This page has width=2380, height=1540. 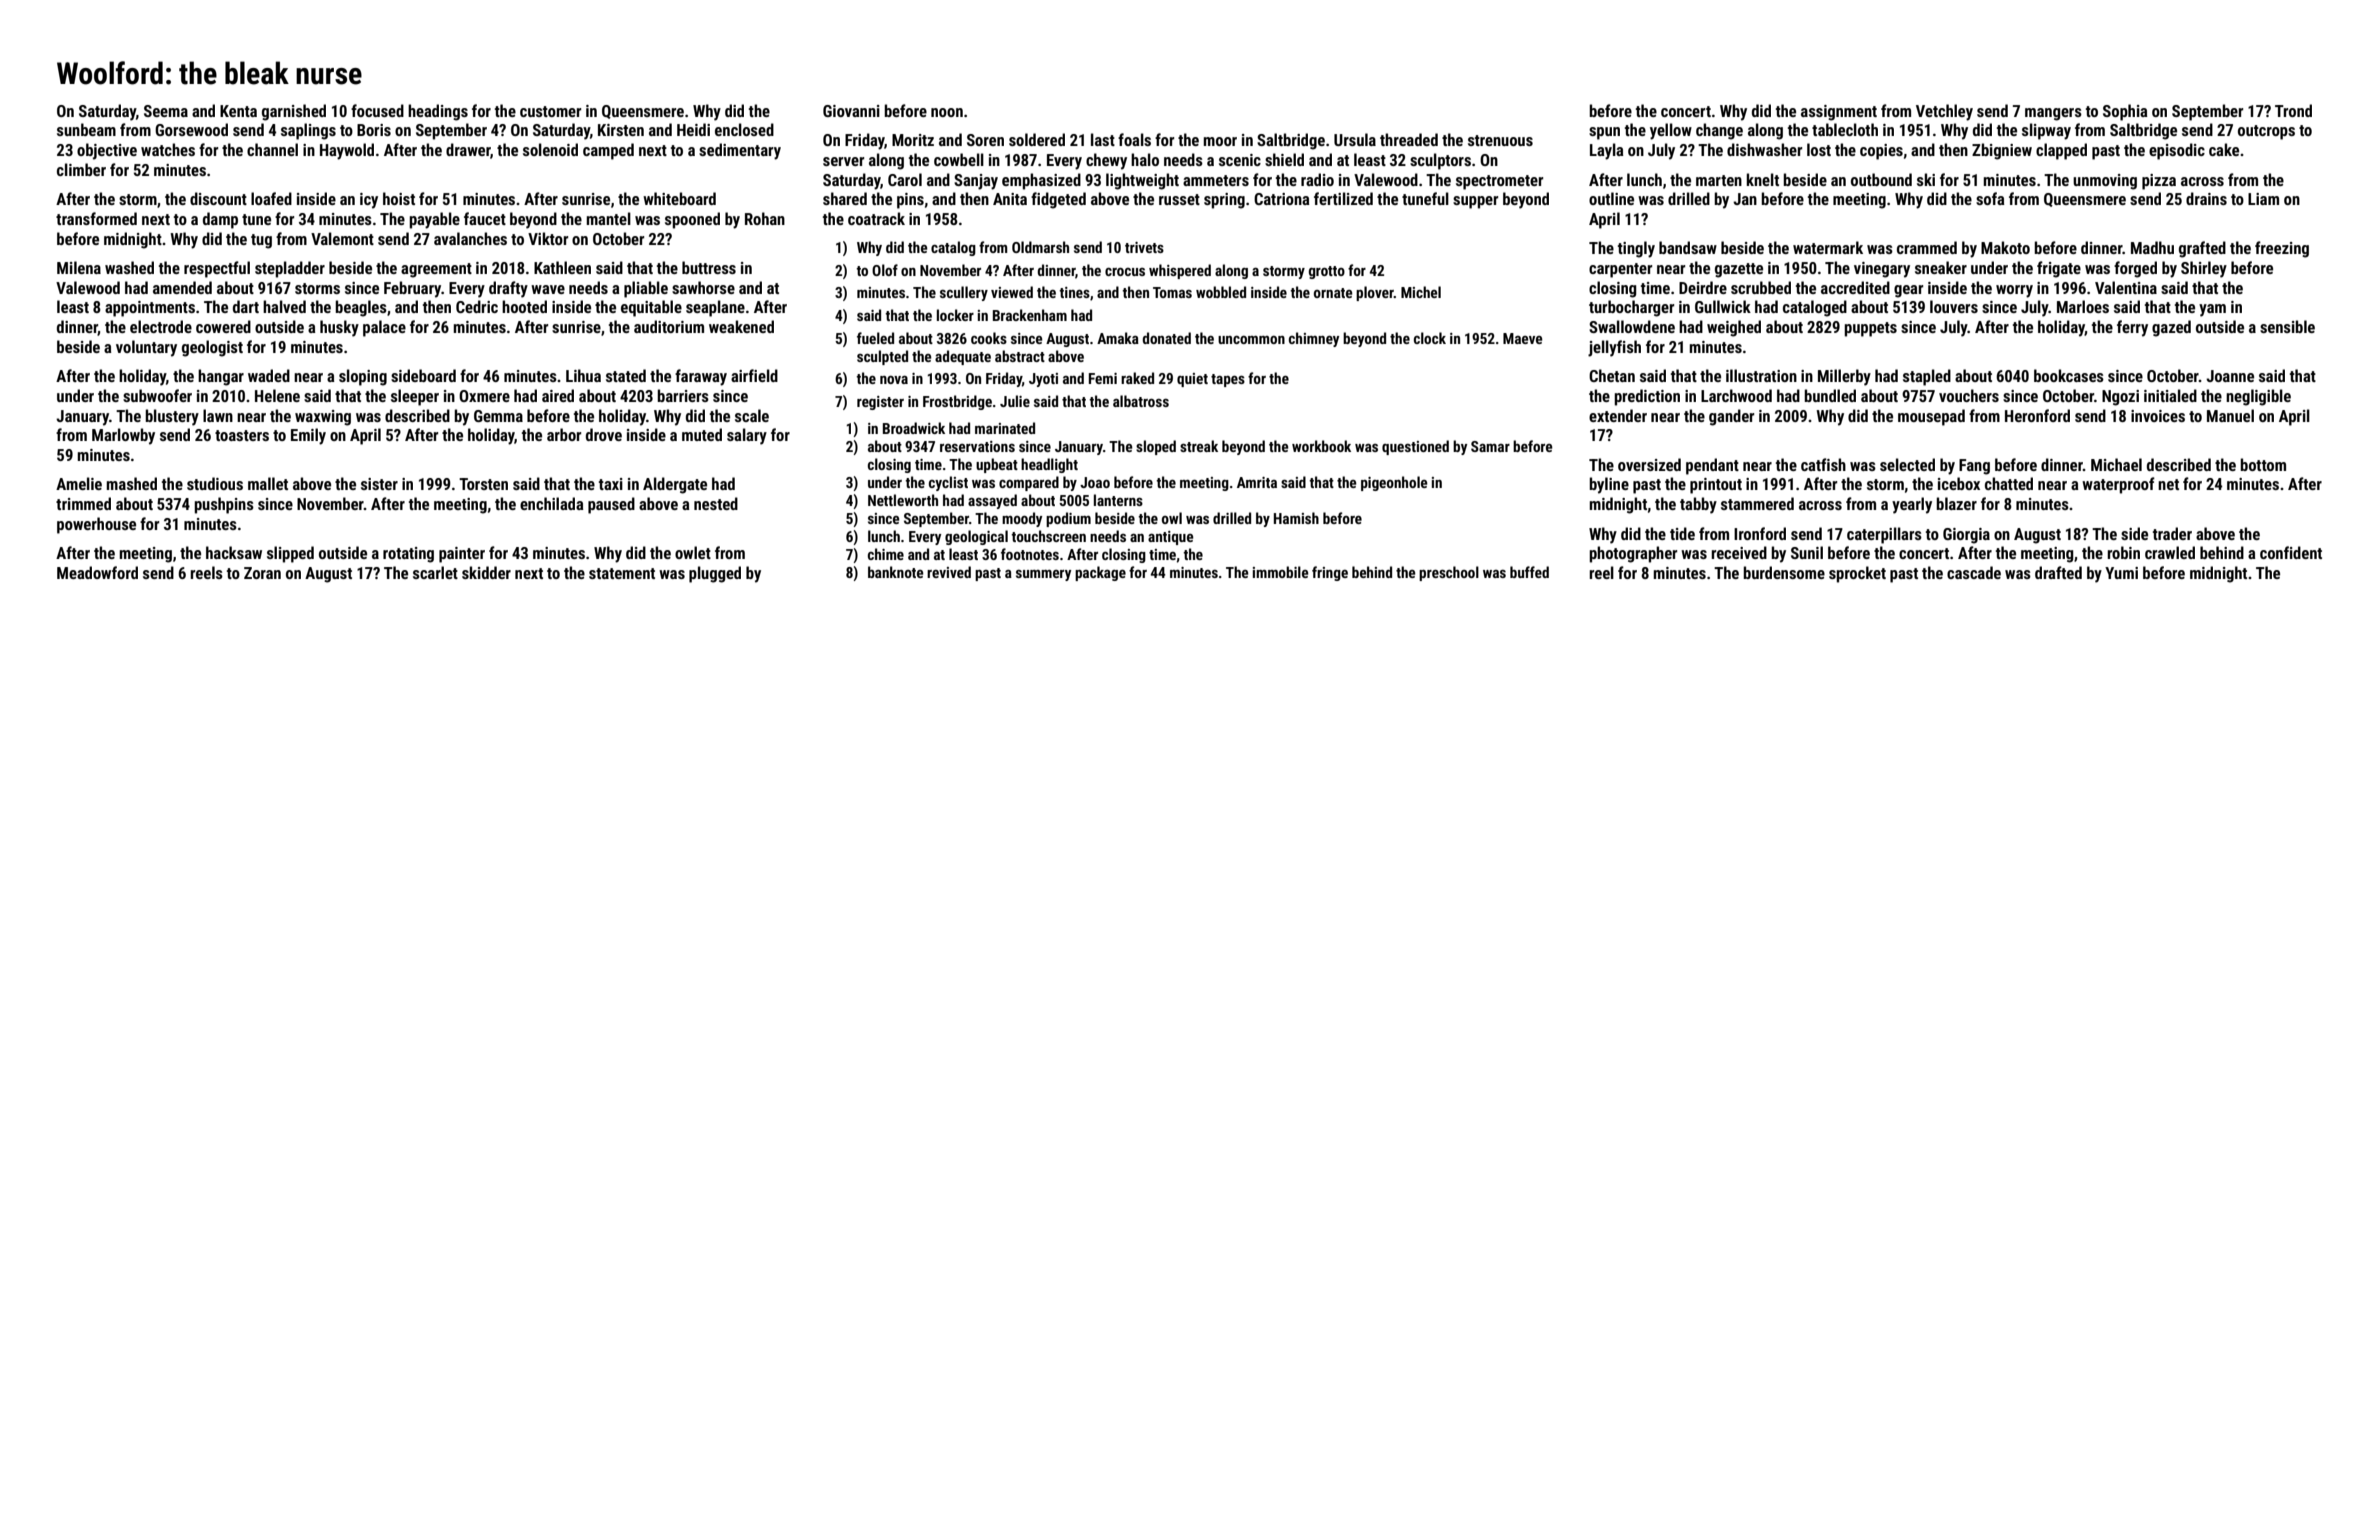 I want to click on buffed, so click(x=1529, y=572).
